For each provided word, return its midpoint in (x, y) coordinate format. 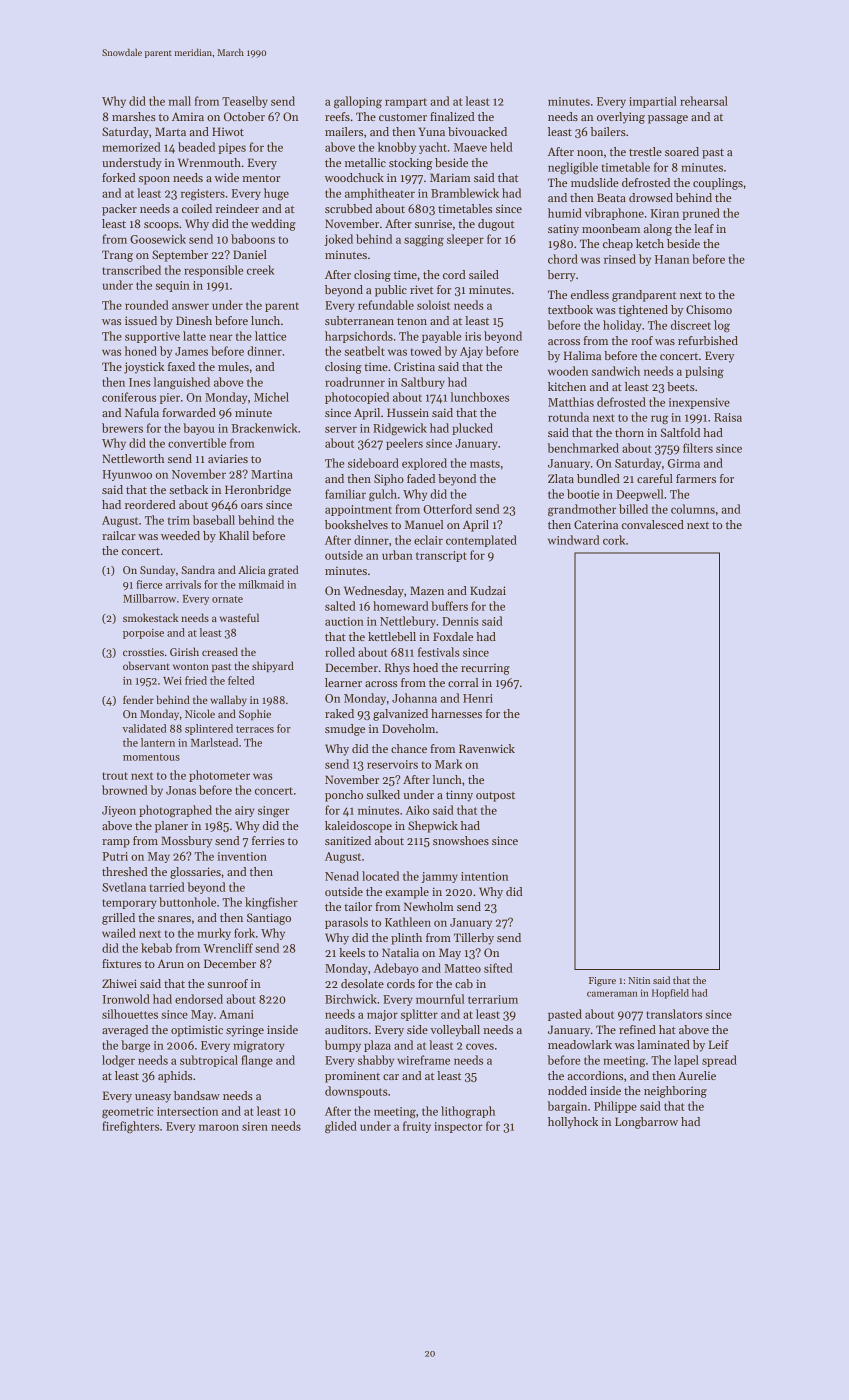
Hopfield (670, 994)
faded (421, 478)
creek (260, 270)
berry (562, 276)
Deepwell (639, 495)
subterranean (359, 320)
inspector (458, 1127)
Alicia (251, 569)
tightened (643, 311)
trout (115, 776)
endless (590, 294)
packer (119, 210)
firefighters (130, 1127)
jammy (440, 877)
